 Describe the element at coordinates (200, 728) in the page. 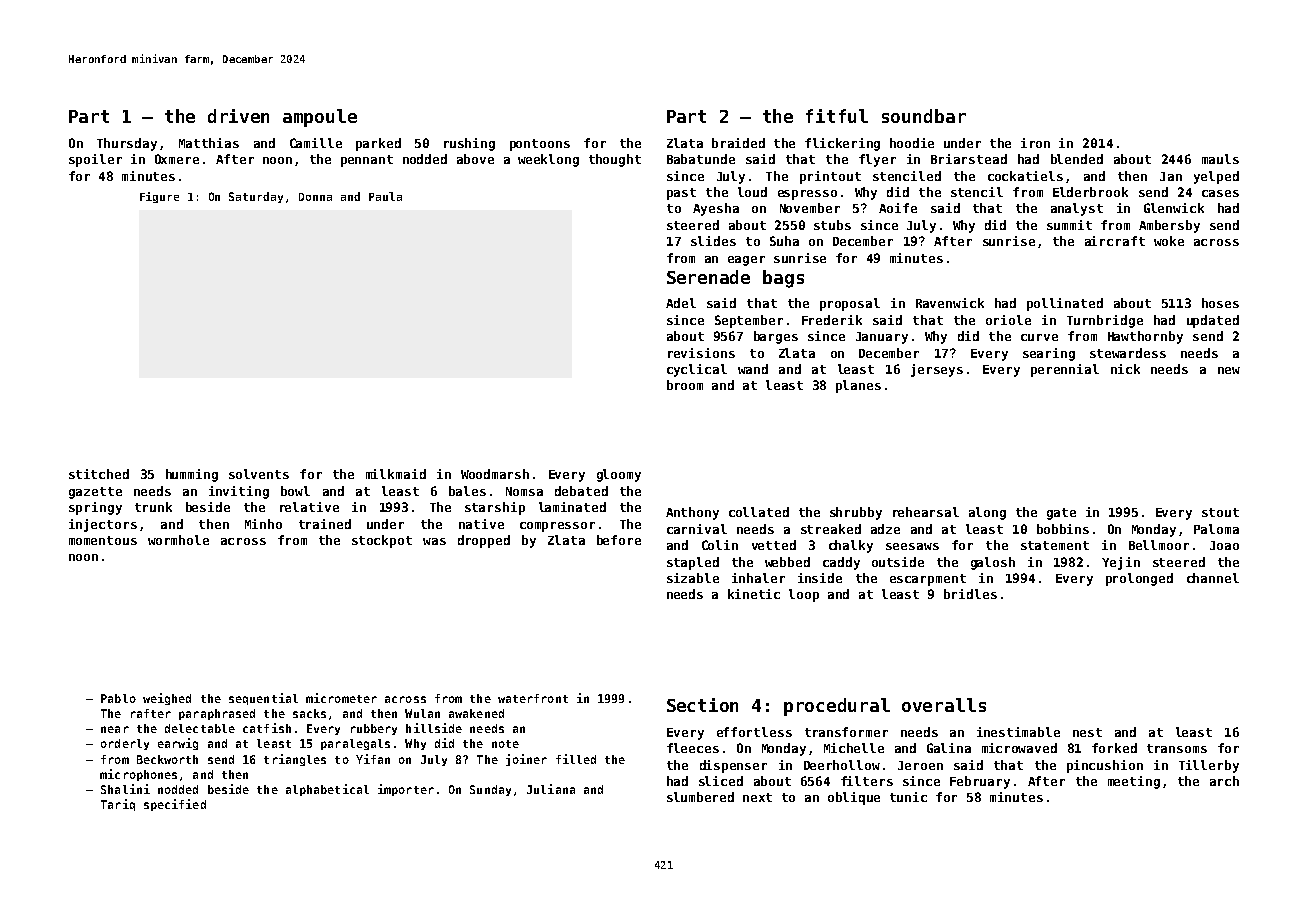

I see `delectable` at that location.
